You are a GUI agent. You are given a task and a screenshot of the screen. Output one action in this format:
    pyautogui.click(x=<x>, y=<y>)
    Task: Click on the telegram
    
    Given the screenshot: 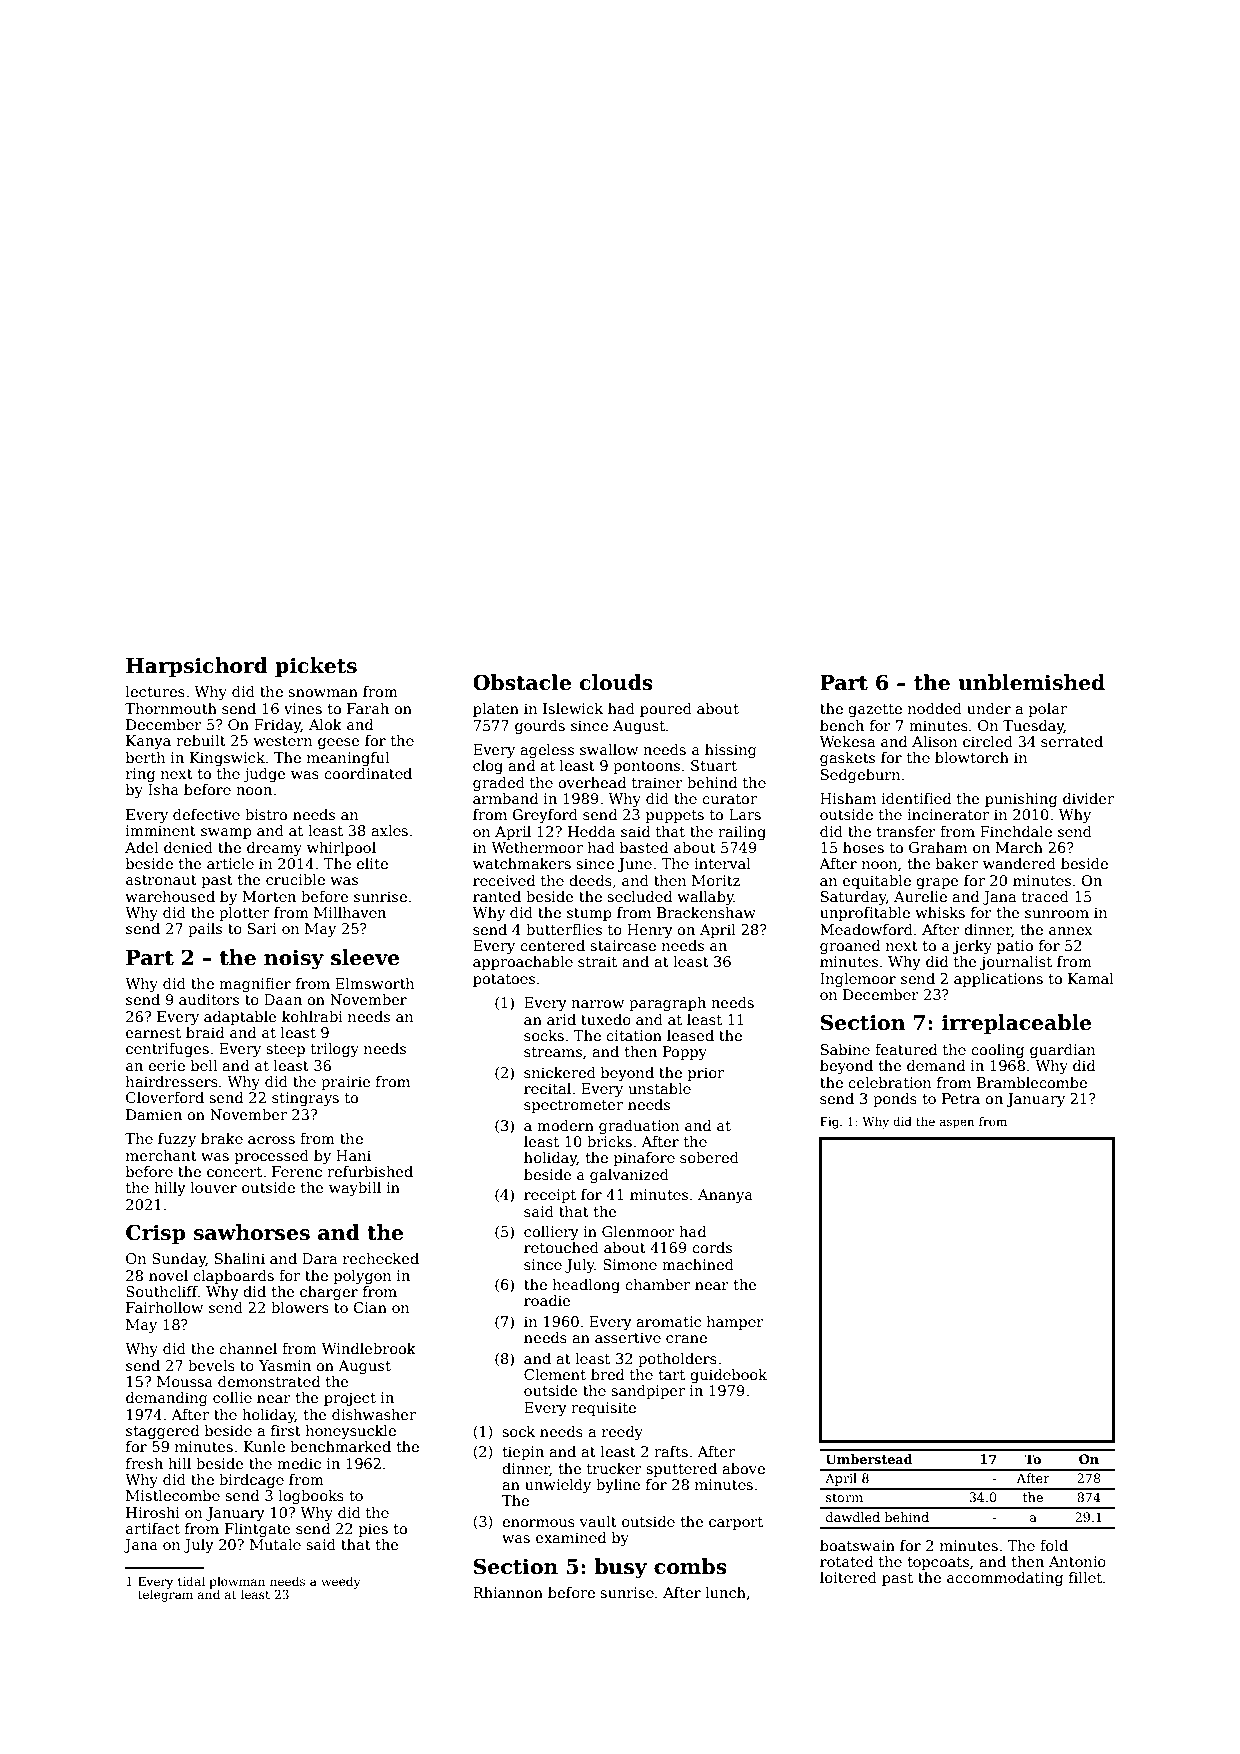 What is the action you would take?
    pyautogui.click(x=165, y=1595)
